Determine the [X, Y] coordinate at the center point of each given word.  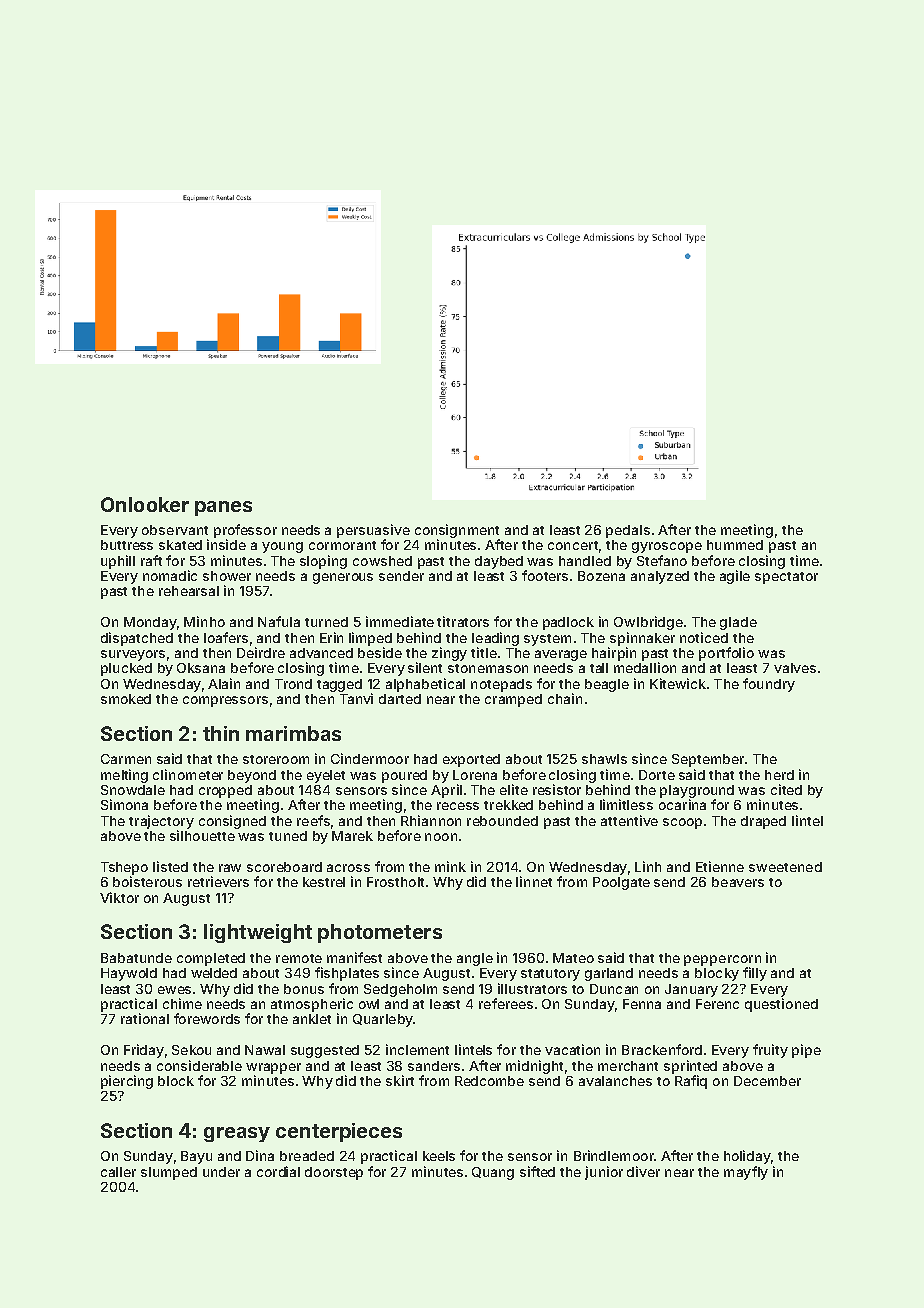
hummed [735, 545]
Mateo [573, 958]
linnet [534, 881]
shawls [604, 759]
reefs [313, 820]
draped [763, 822]
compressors [225, 701]
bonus [304, 989]
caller [118, 1172]
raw [230, 868]
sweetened [785, 867]
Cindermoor [370, 758]
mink [450, 866]
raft [151, 560]
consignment [457, 531]
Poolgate [621, 883]
